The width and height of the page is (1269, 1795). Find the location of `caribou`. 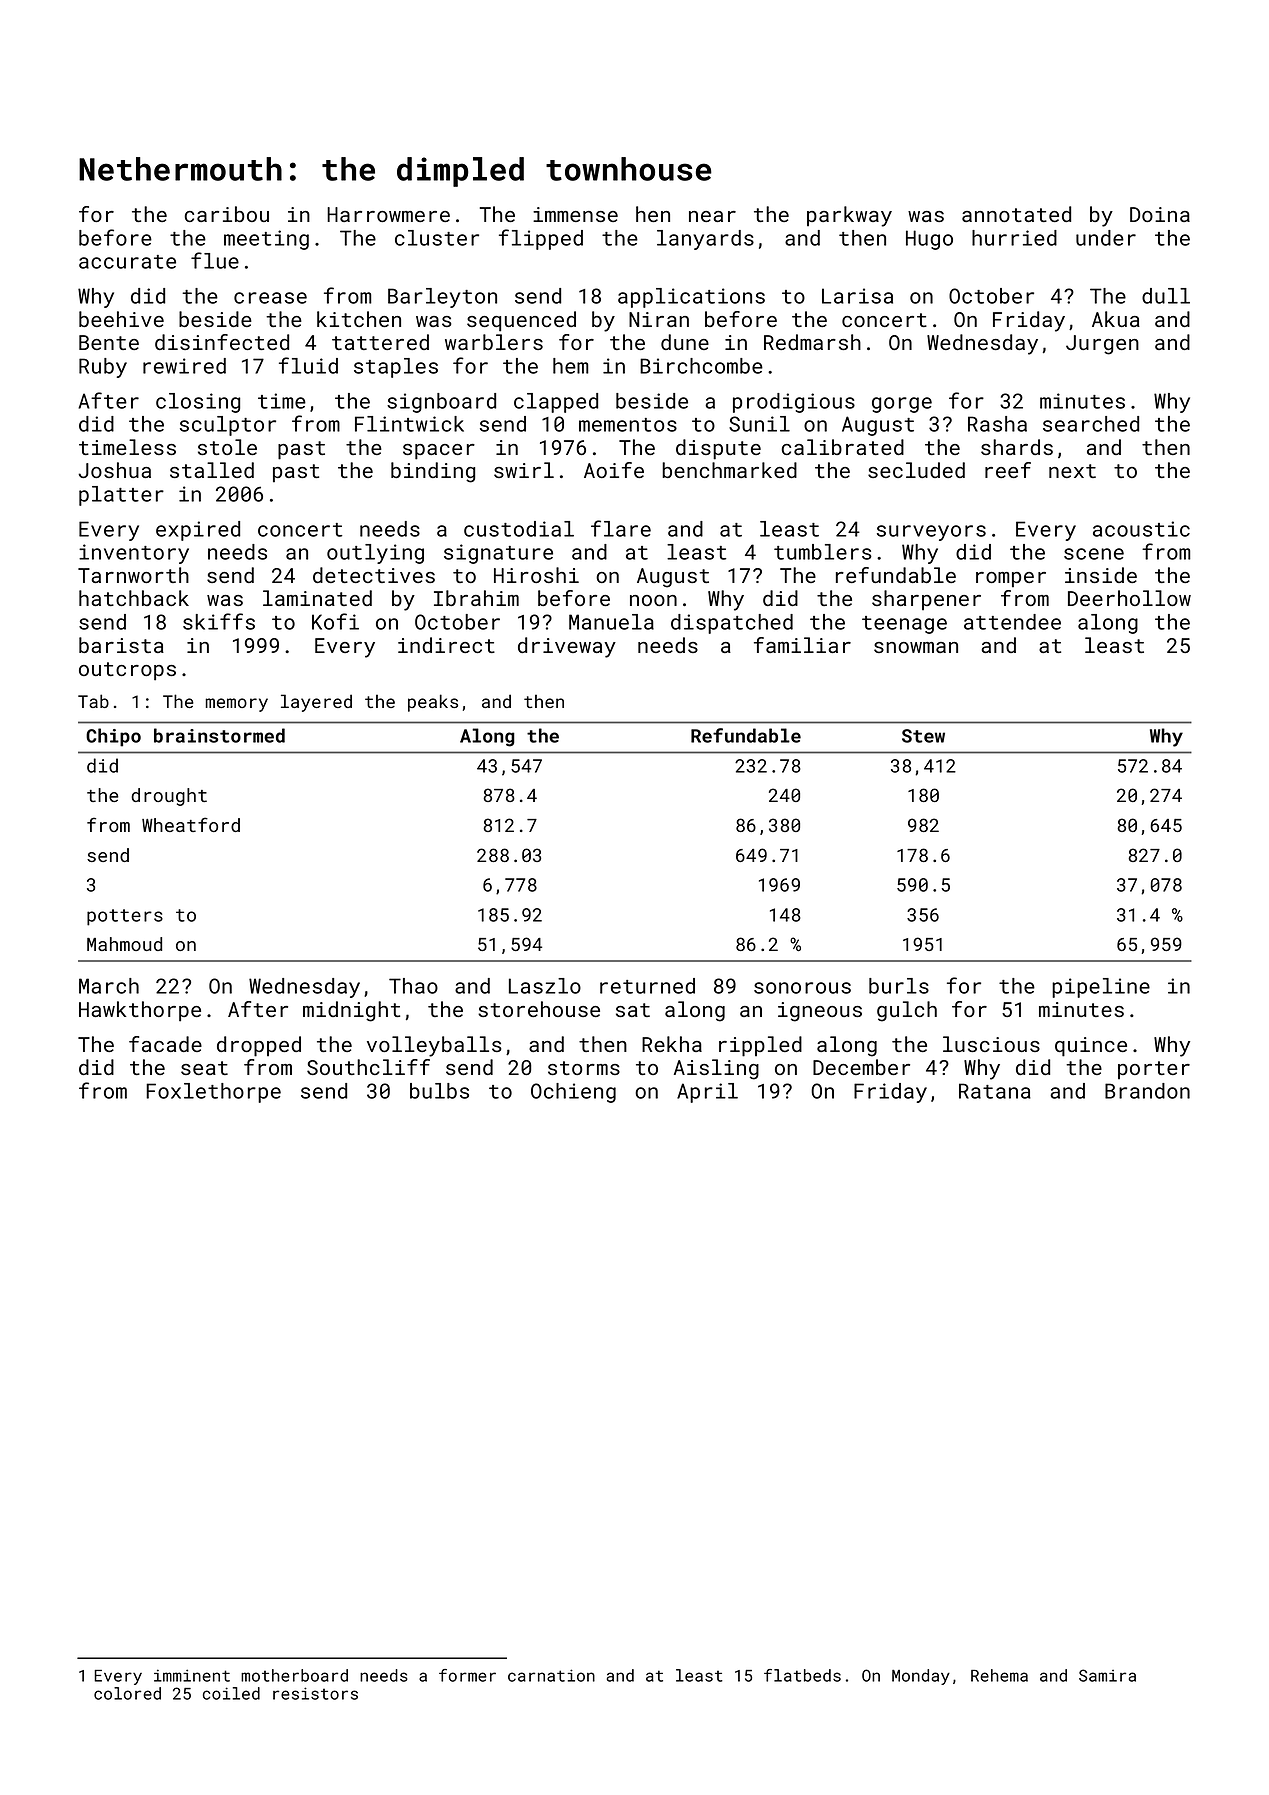

caribou is located at coordinates (227, 214).
